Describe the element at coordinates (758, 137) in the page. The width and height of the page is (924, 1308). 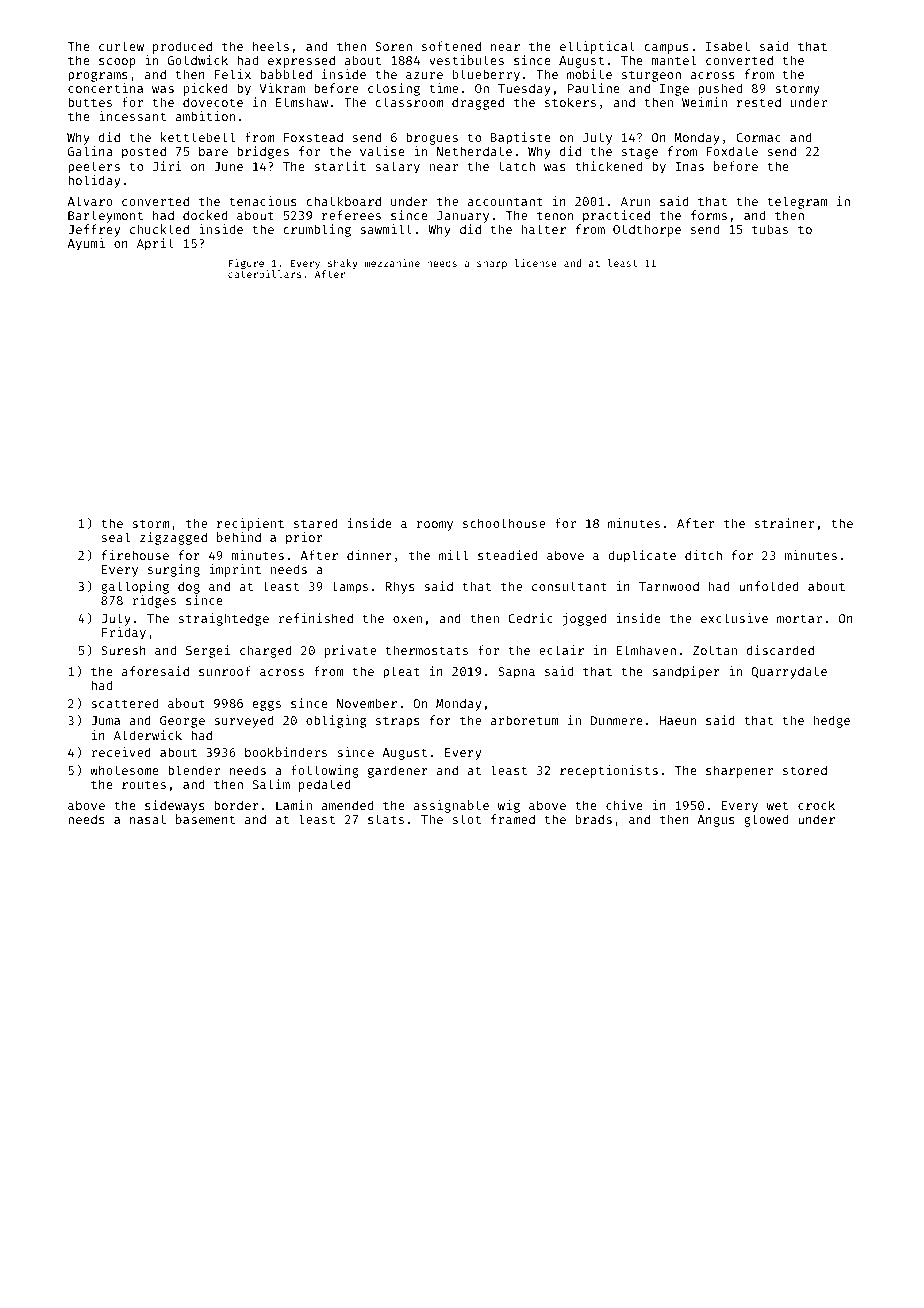
I see `Cormac` at that location.
